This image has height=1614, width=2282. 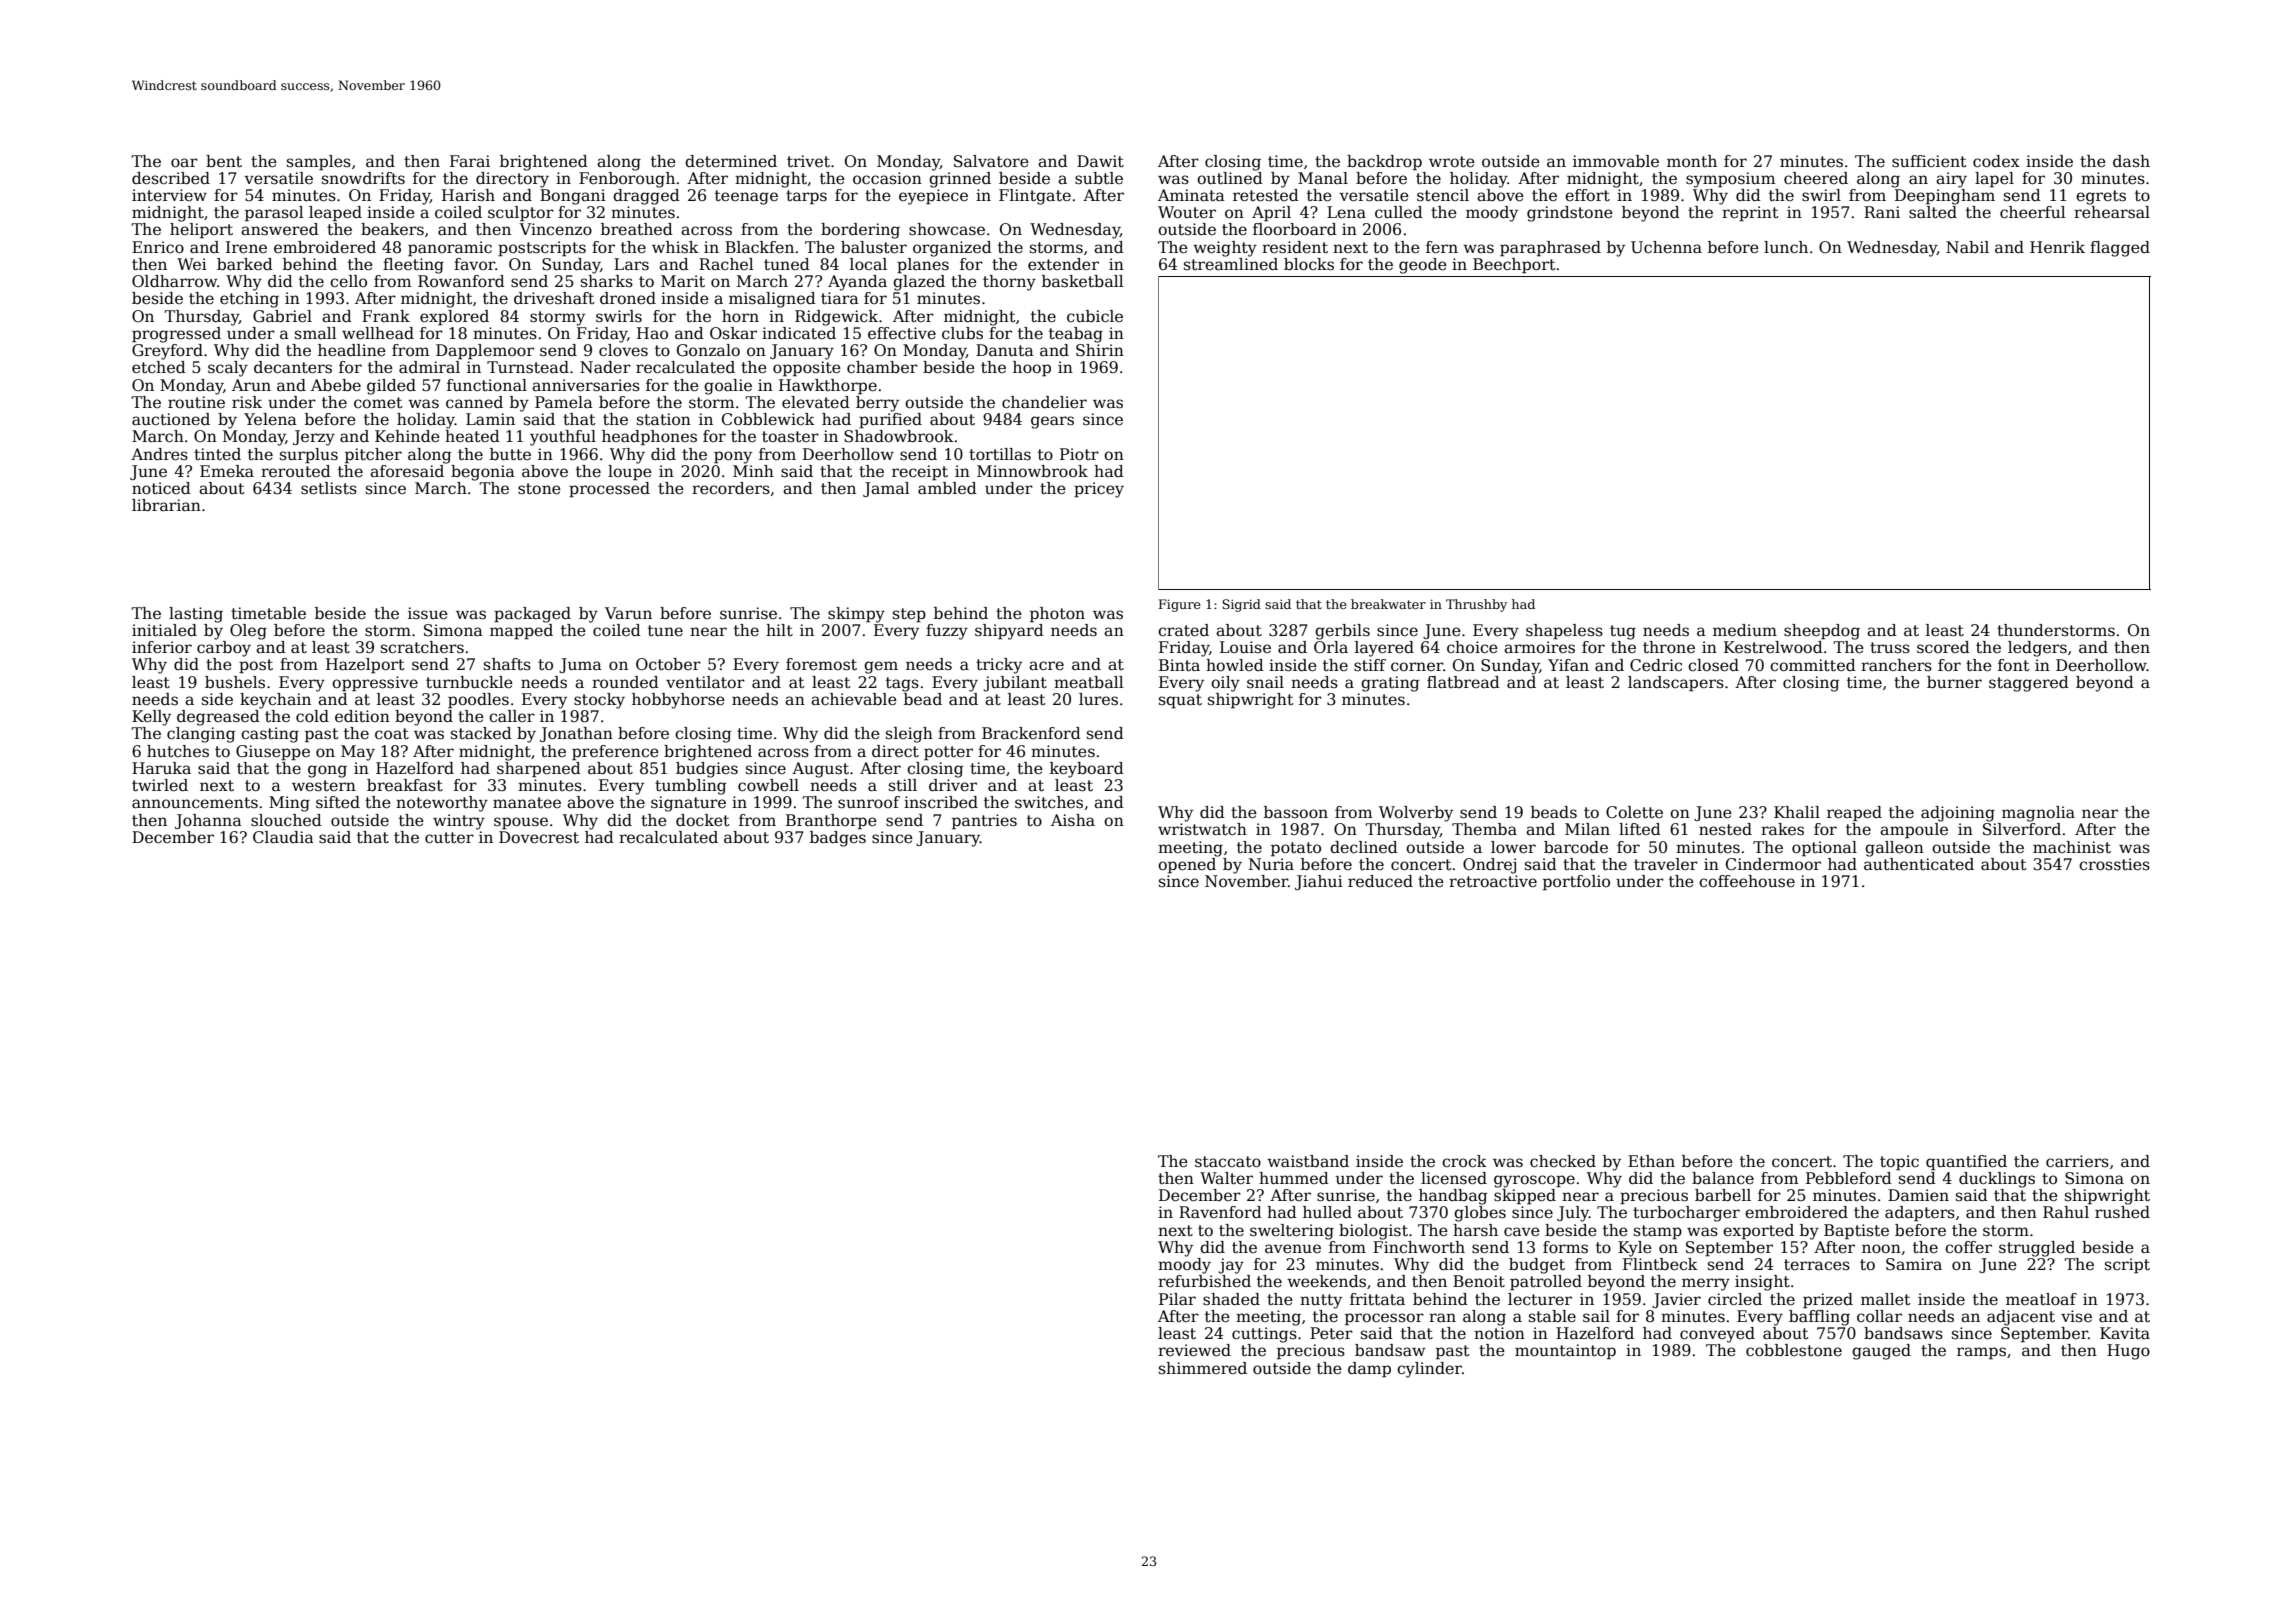 I want to click on opened, so click(x=1187, y=866).
